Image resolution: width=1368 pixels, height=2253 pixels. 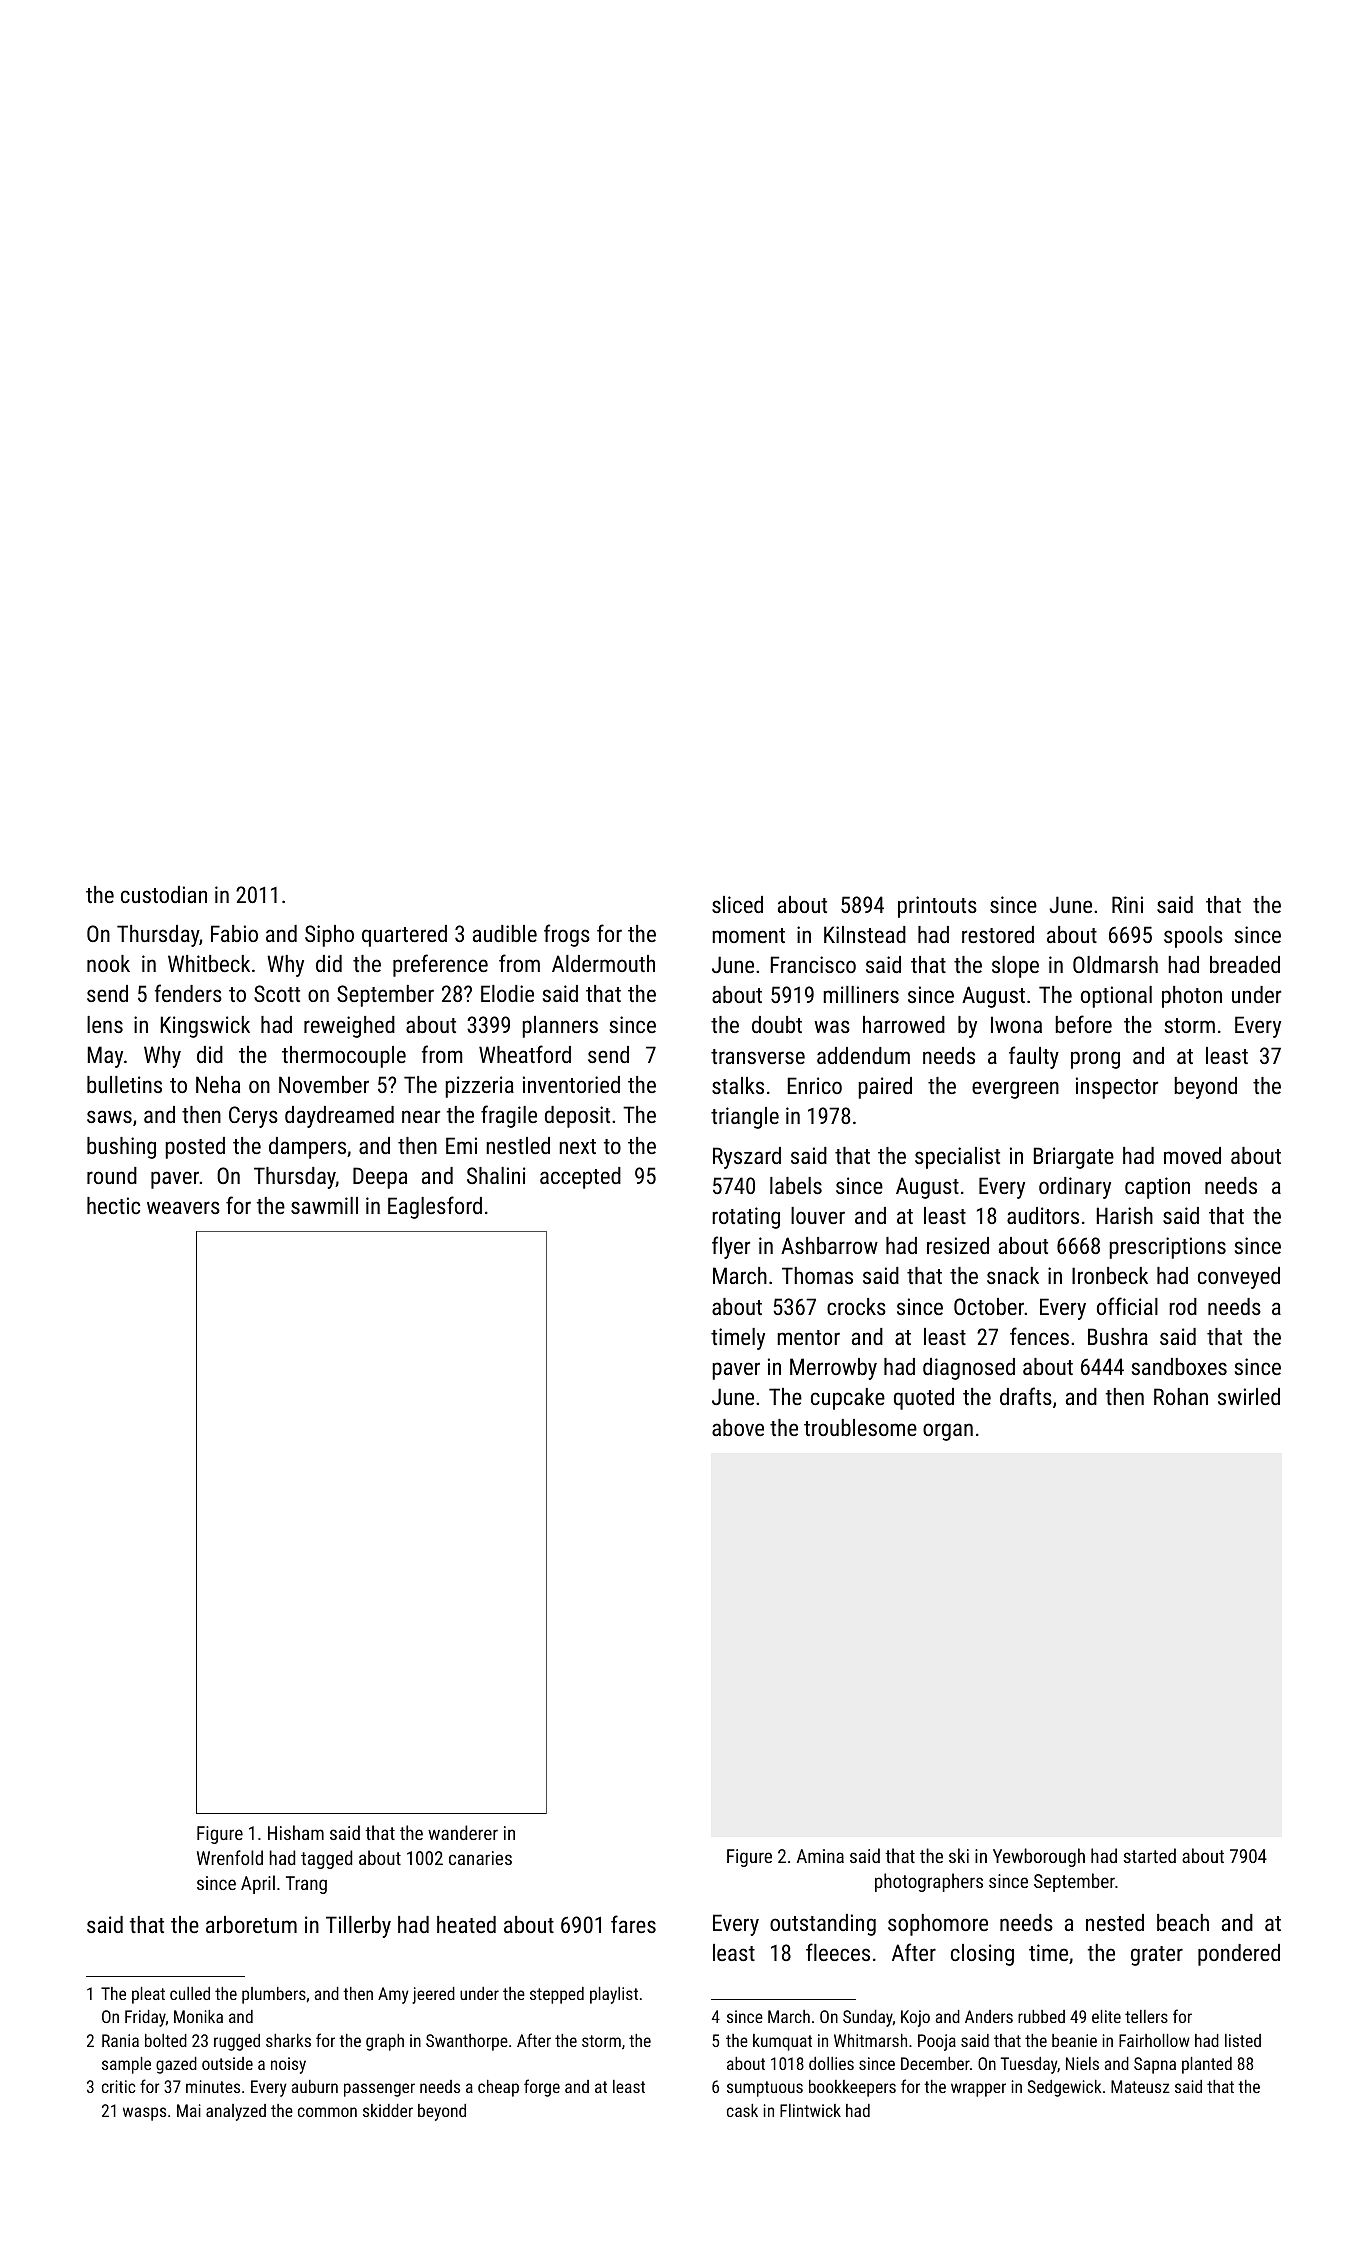 I want to click on common, so click(x=327, y=2112).
